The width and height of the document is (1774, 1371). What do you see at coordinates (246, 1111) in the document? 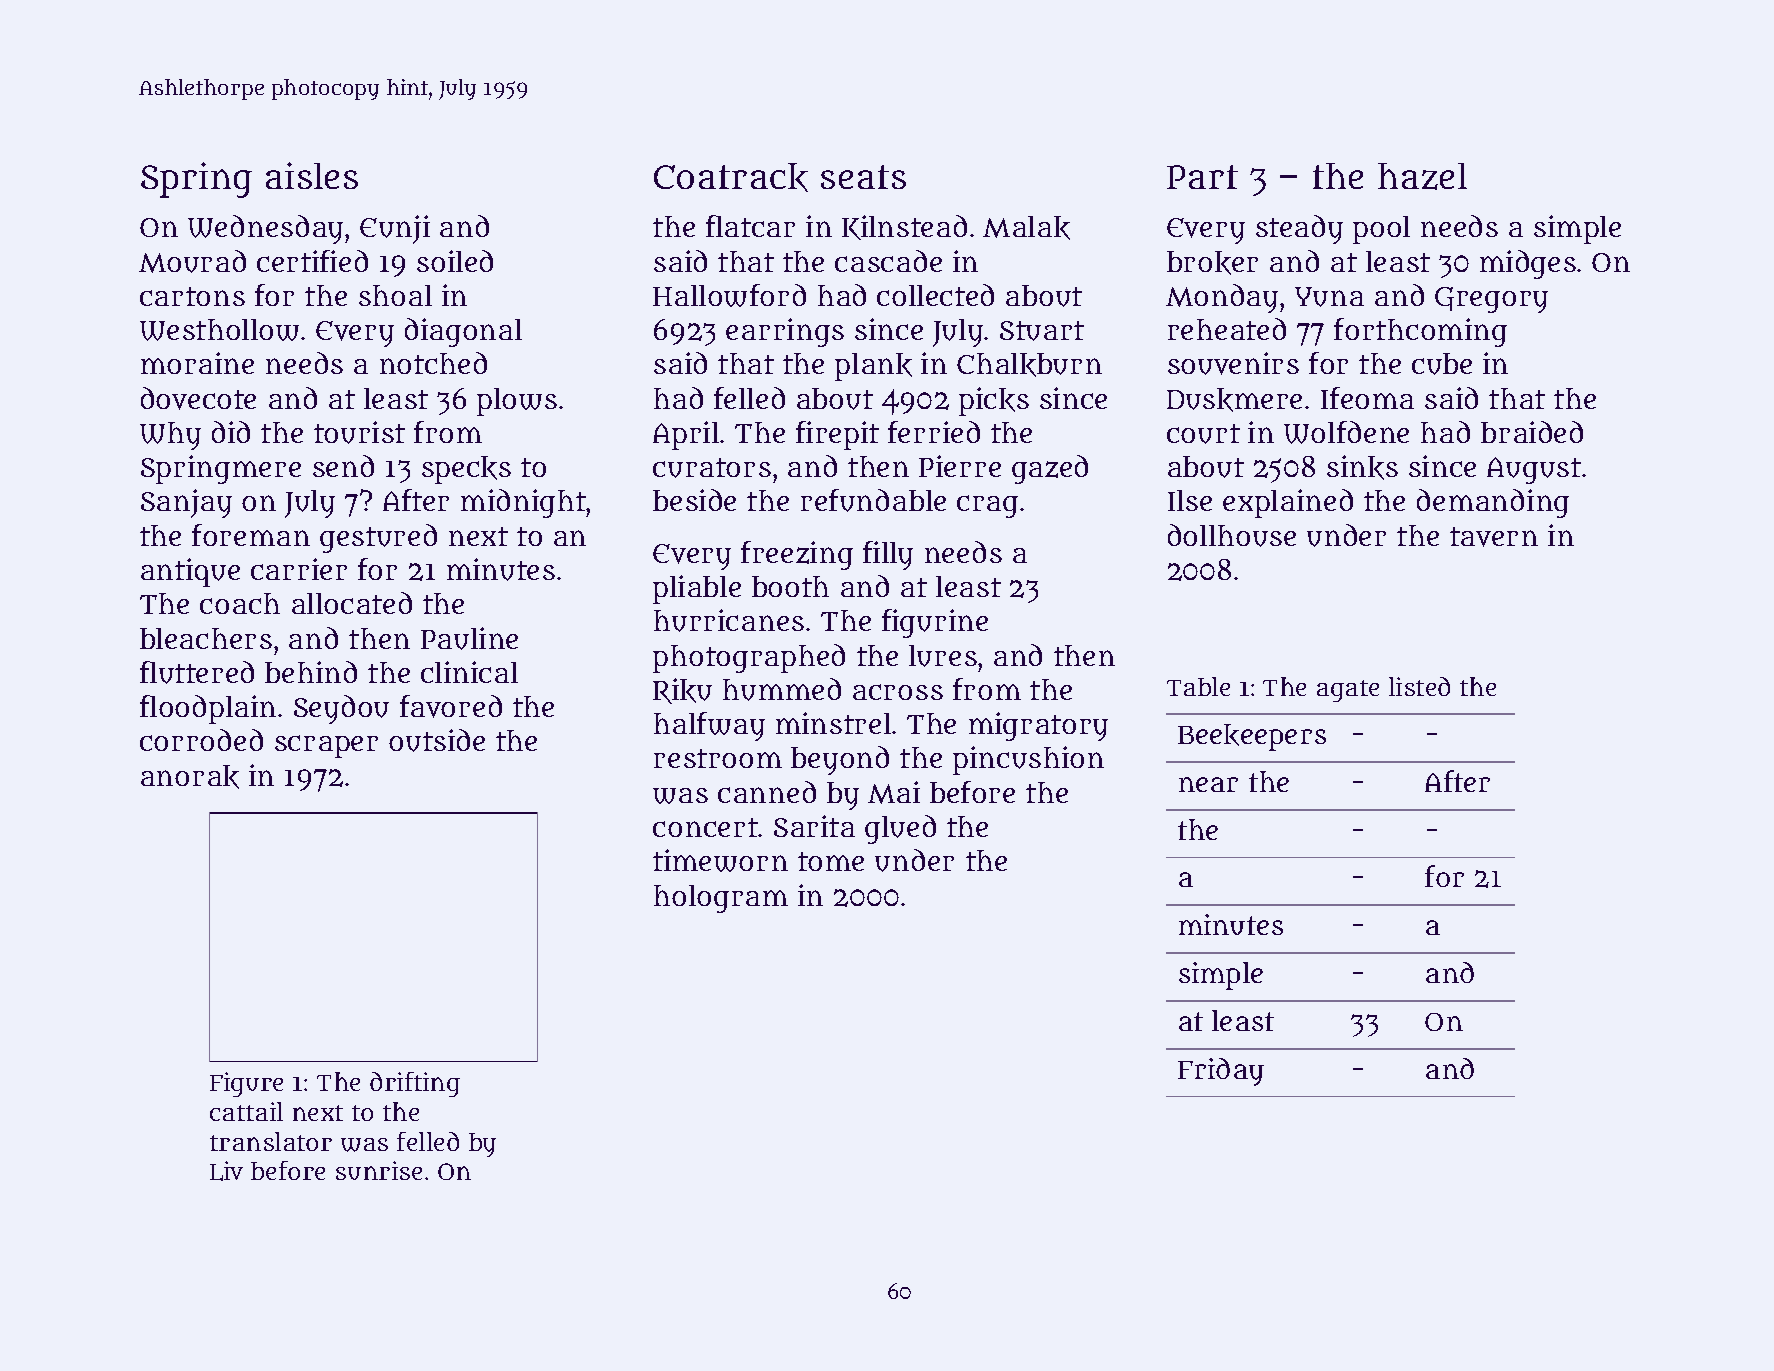
I see `cattail` at bounding box center [246, 1111].
